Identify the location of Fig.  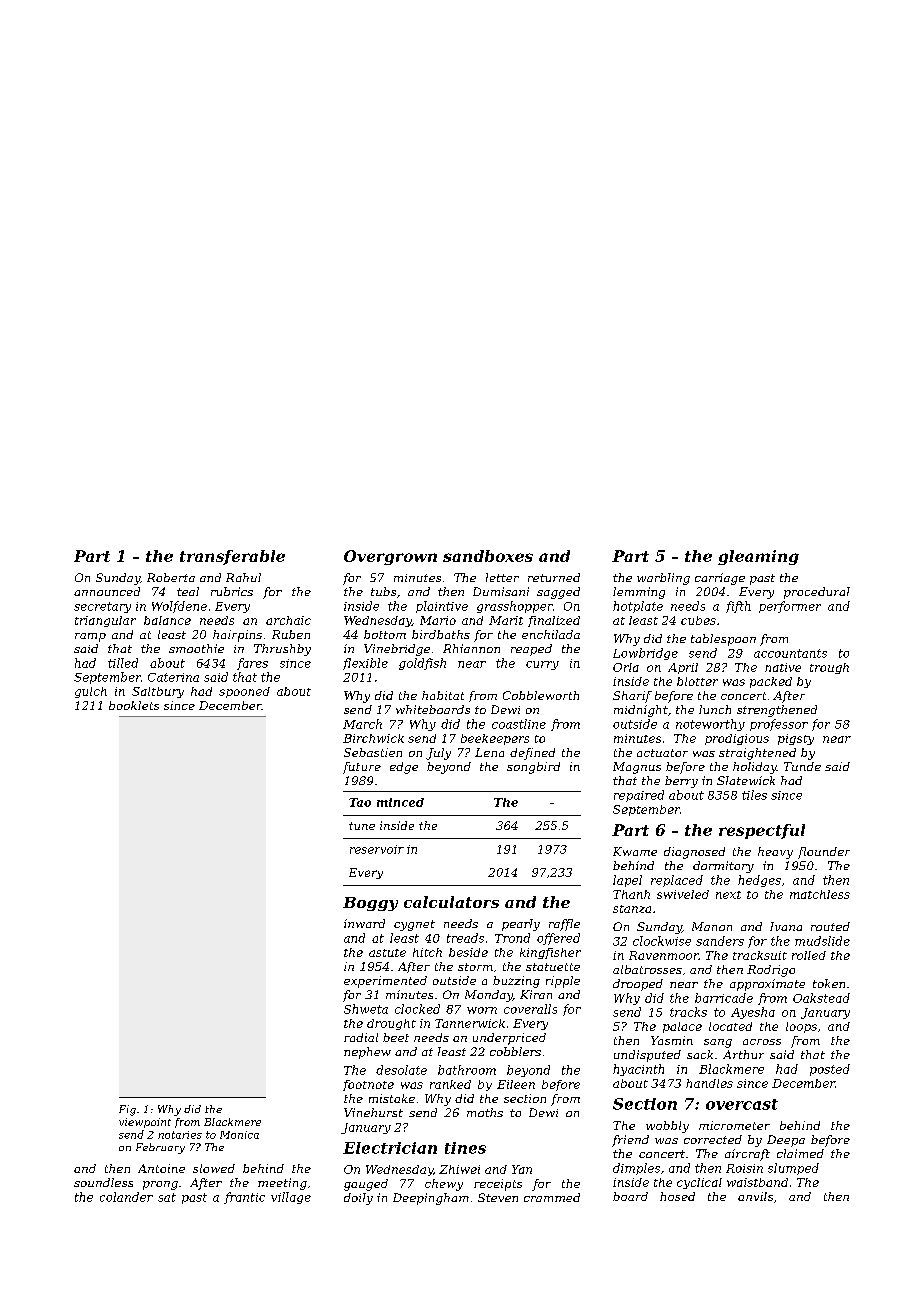
(127, 1110).
